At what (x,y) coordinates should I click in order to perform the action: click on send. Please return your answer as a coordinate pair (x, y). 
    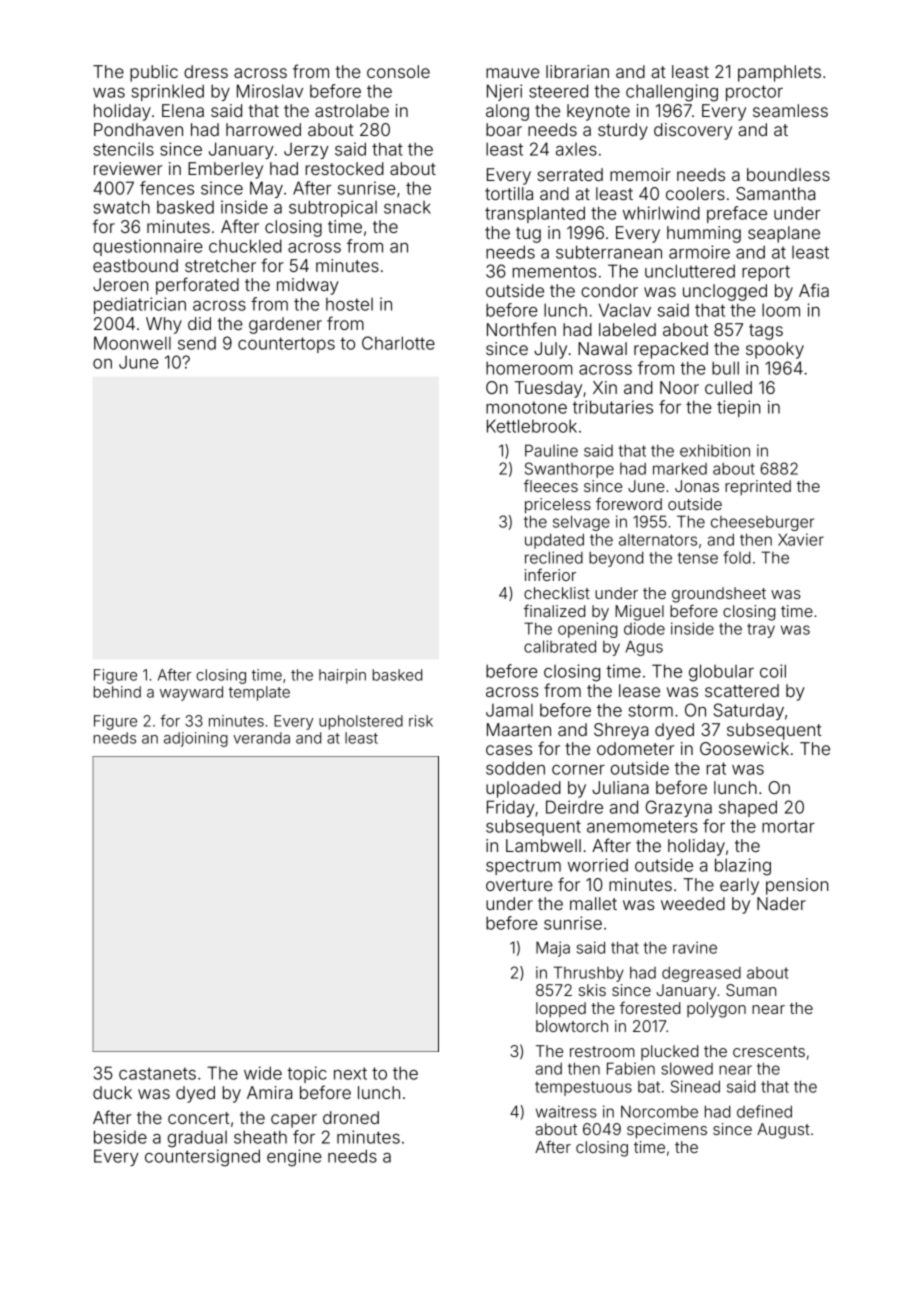
    Looking at the image, I should click on (197, 343).
